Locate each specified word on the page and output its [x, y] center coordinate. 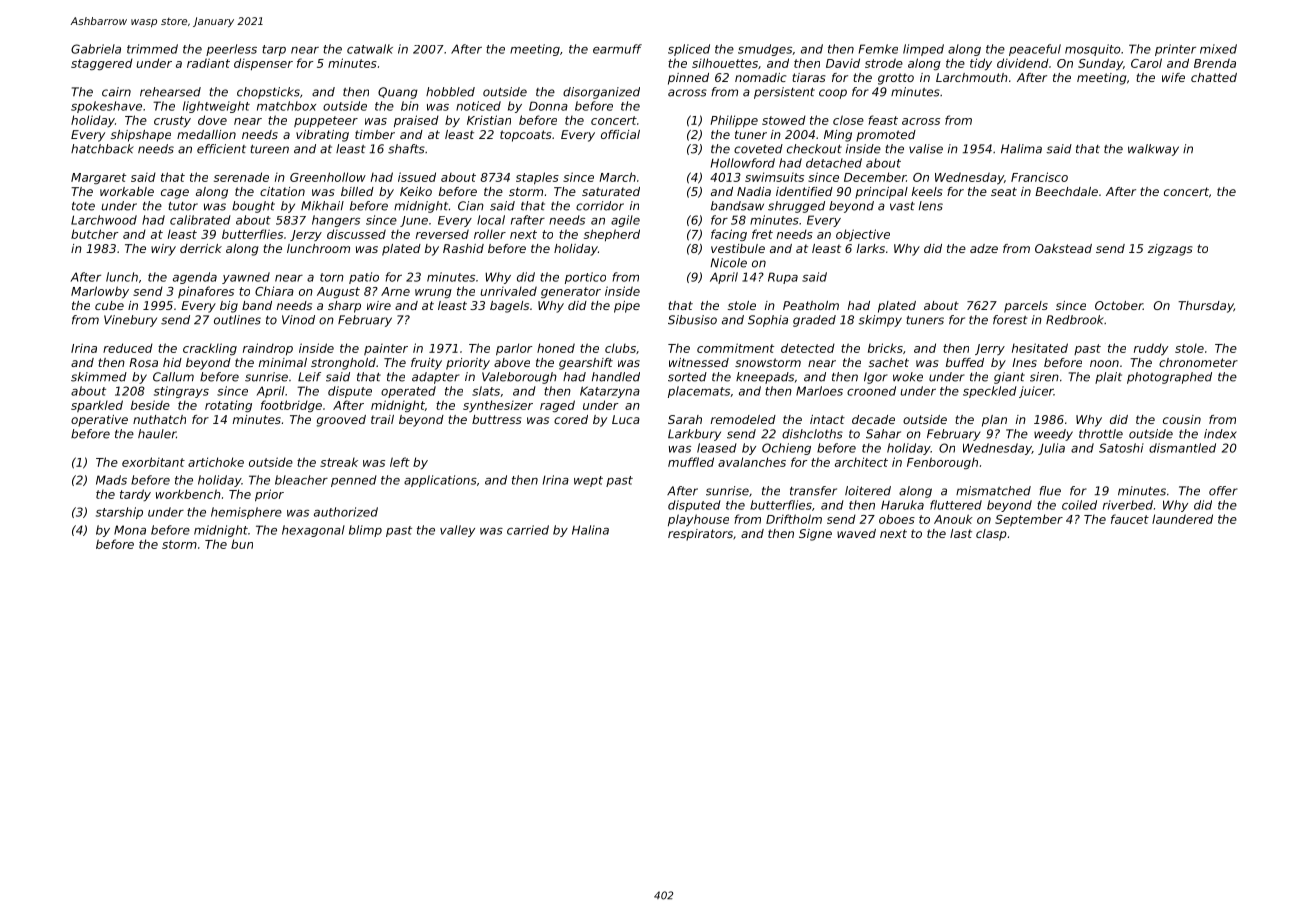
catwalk [370, 49]
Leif [309, 377]
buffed [965, 362]
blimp [365, 531]
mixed [1218, 49]
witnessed [699, 362]
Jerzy [306, 235]
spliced [689, 50]
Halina [590, 530]
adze [984, 248]
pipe [627, 307]
